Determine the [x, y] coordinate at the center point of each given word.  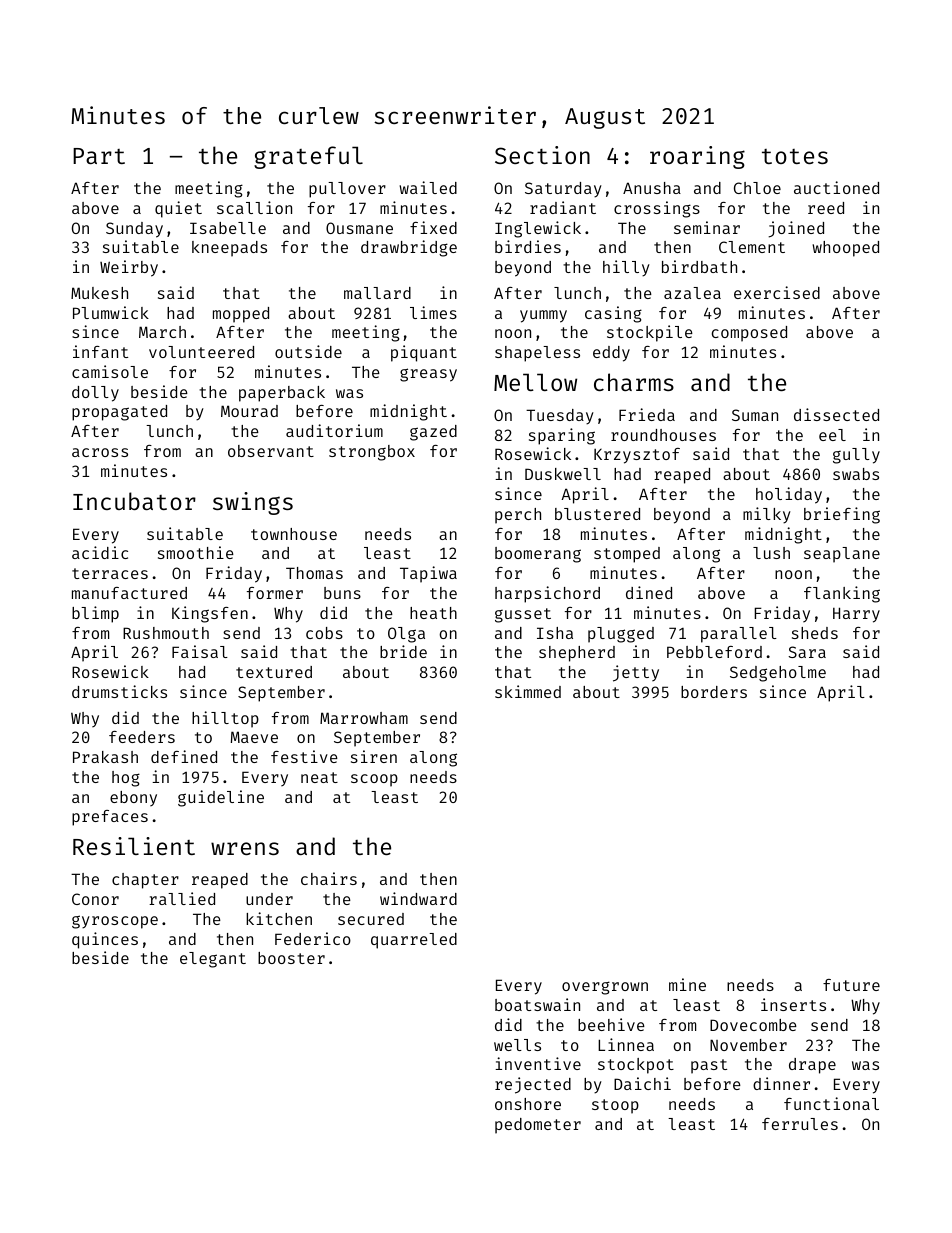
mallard [377, 293]
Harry [856, 615]
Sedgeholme [778, 674]
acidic [100, 552]
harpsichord [547, 594]
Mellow [535, 382]
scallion [254, 207]
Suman [755, 415]
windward [418, 898]
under [269, 899]
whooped [845, 249]
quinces [105, 940]
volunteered [201, 352]
